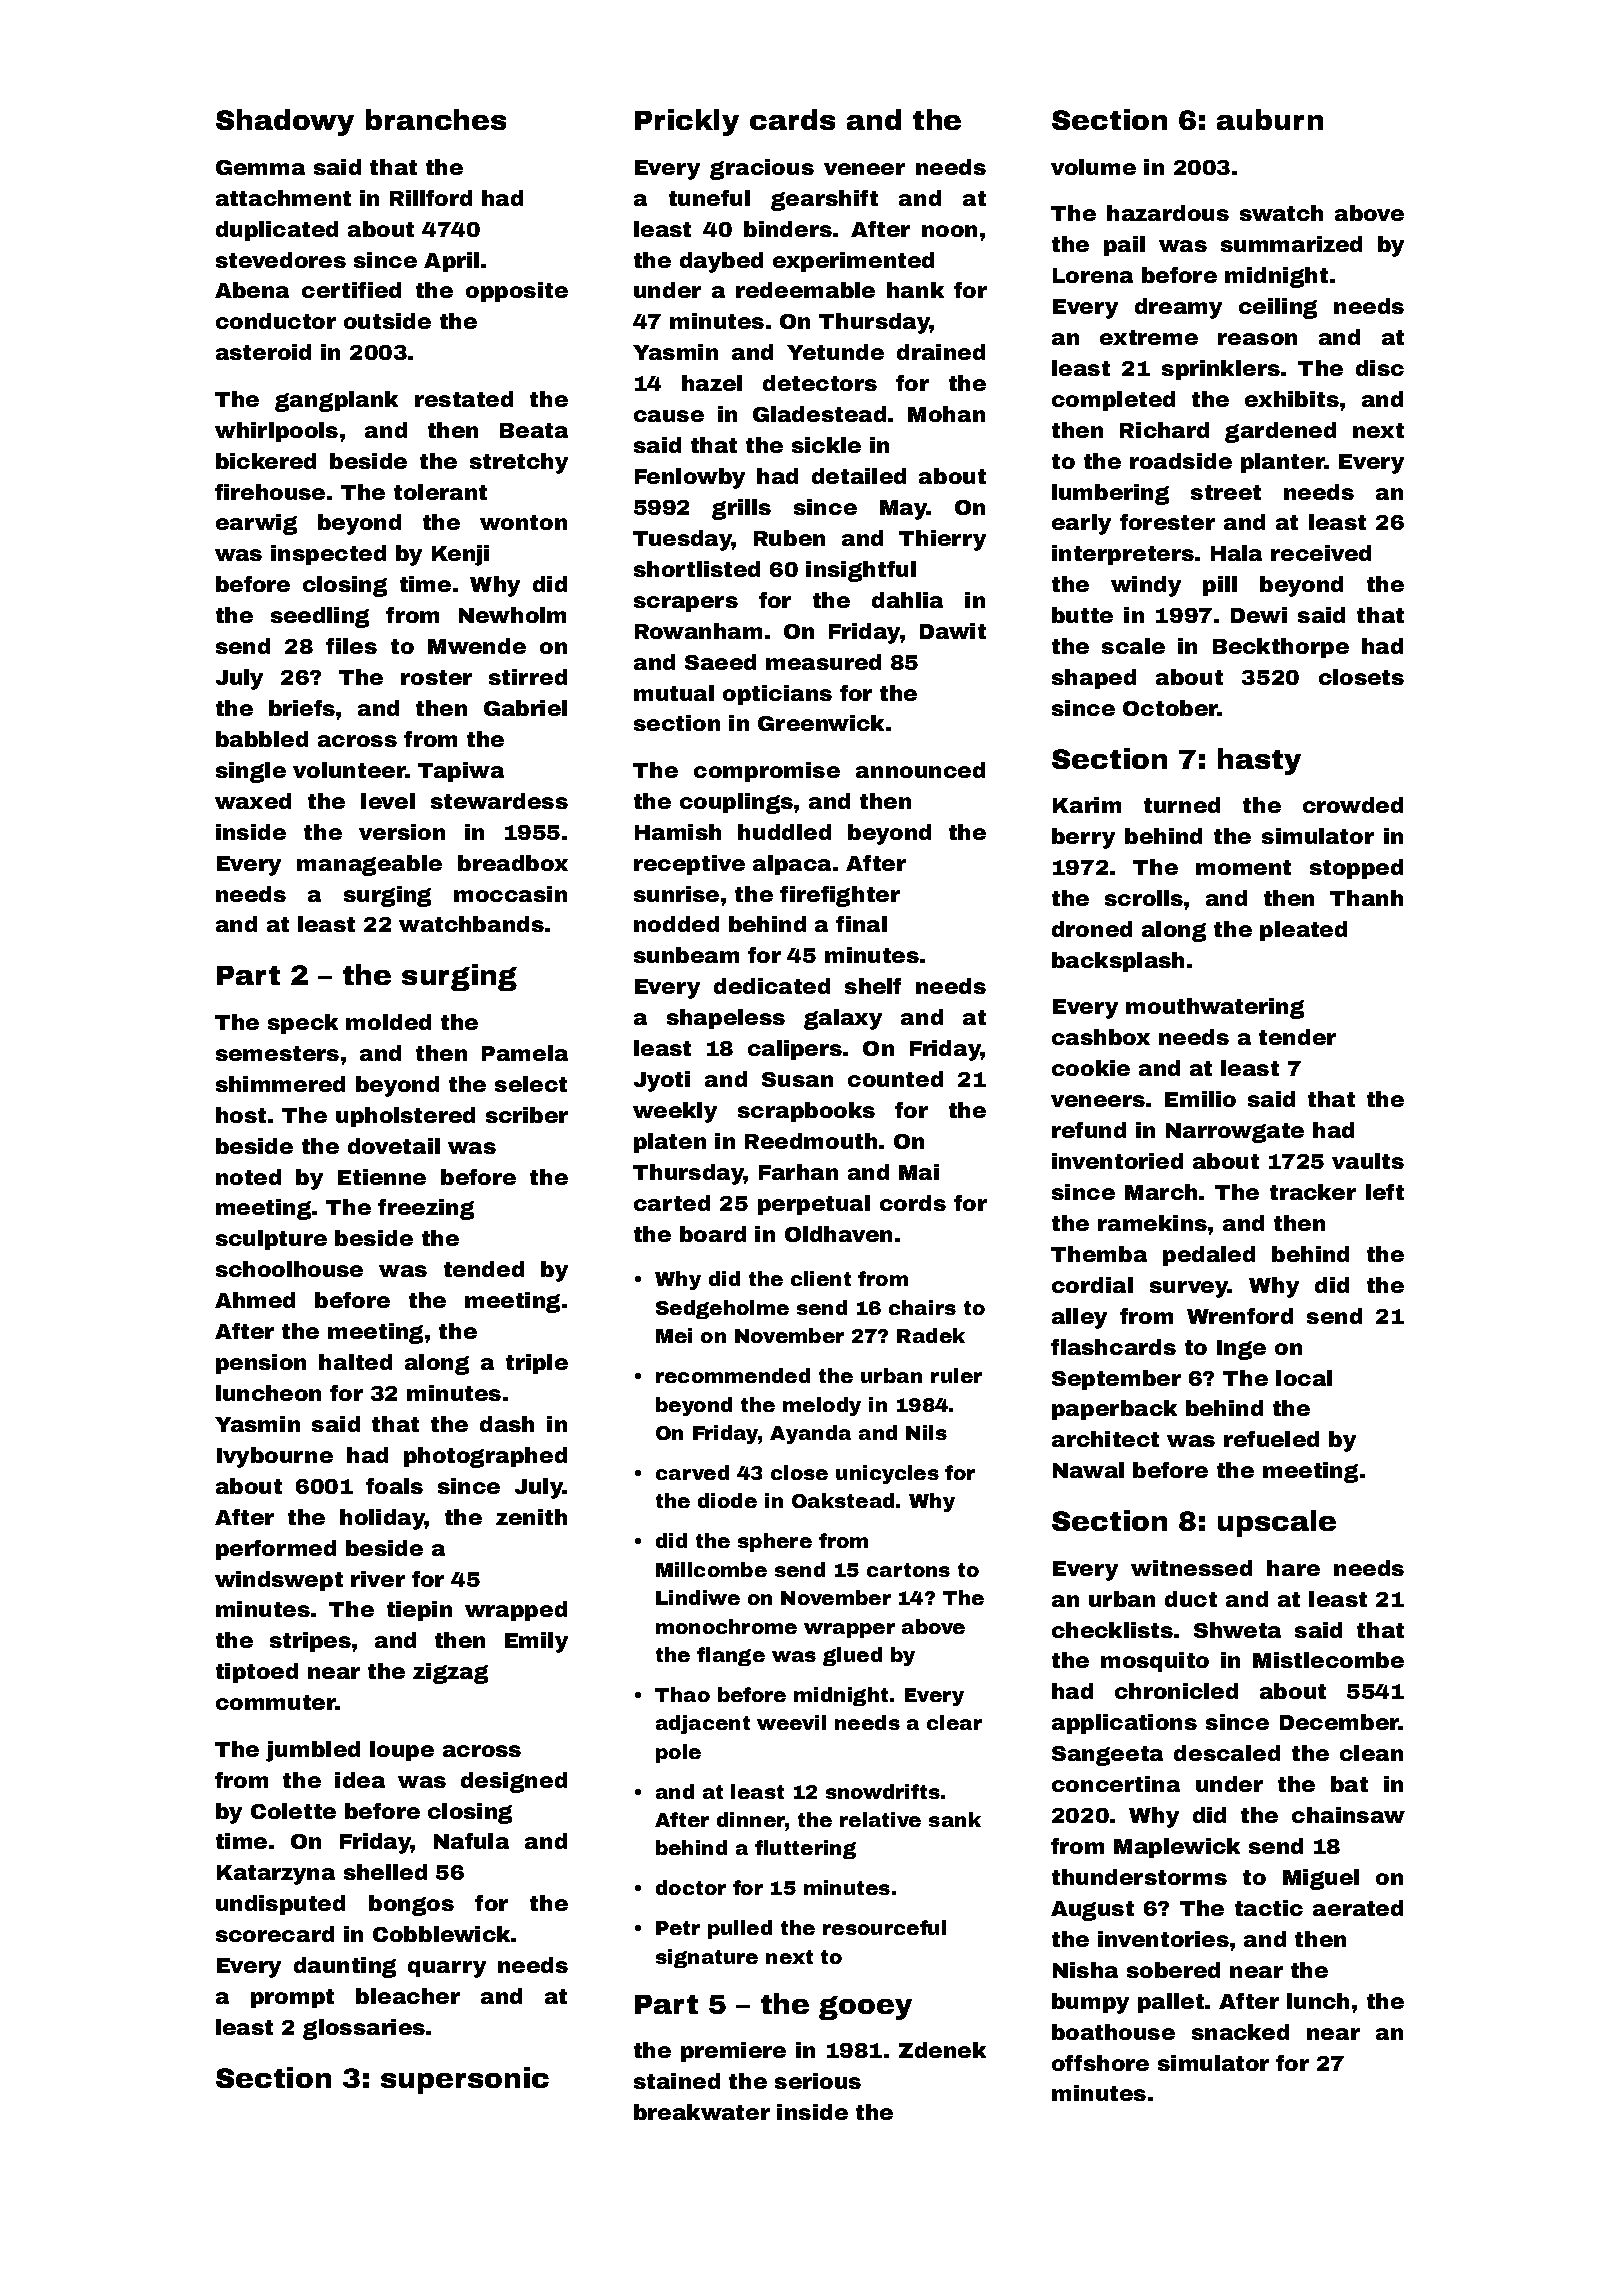  I want to click on hank, so click(915, 290).
